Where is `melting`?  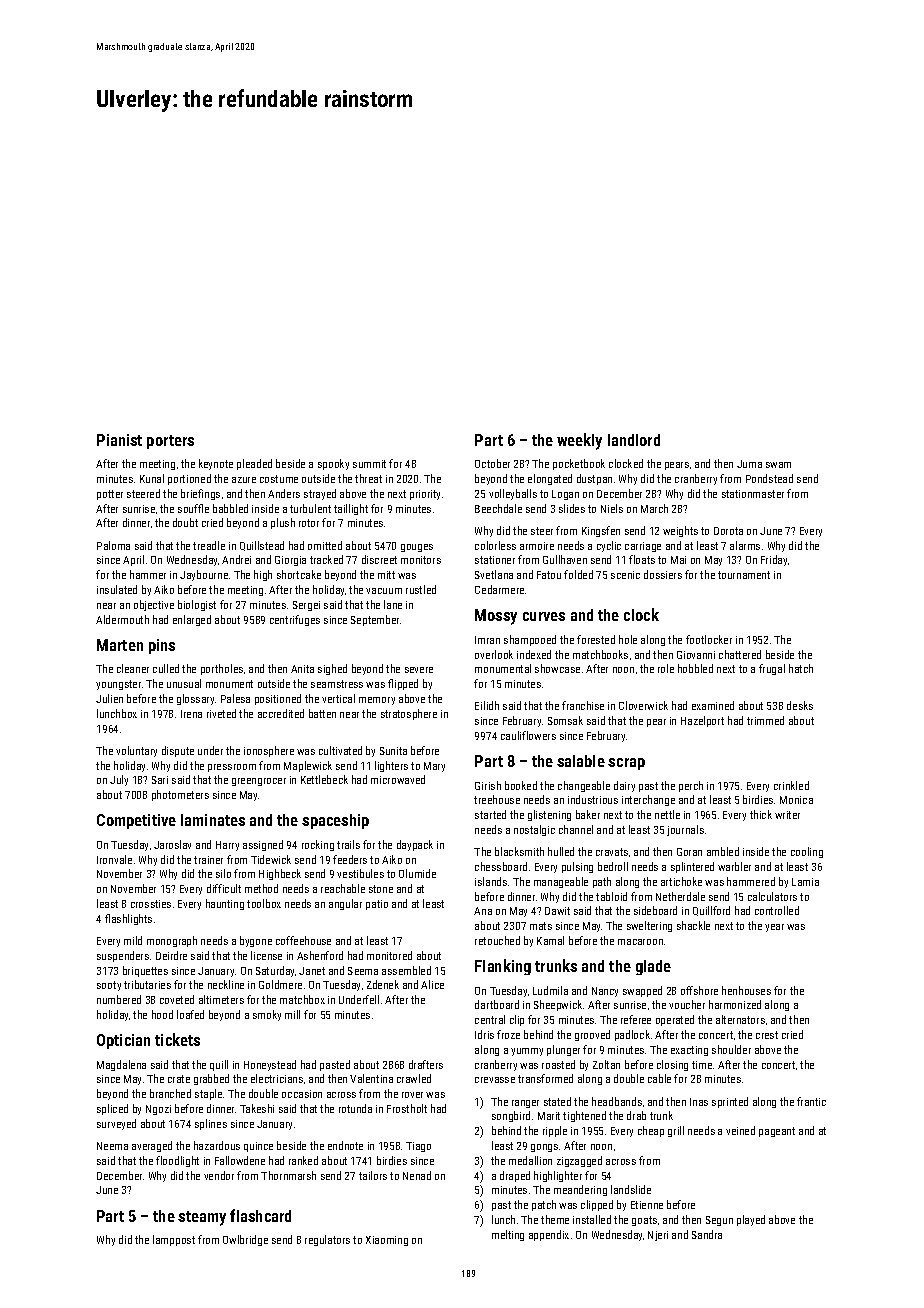 melting is located at coordinates (508, 1235).
